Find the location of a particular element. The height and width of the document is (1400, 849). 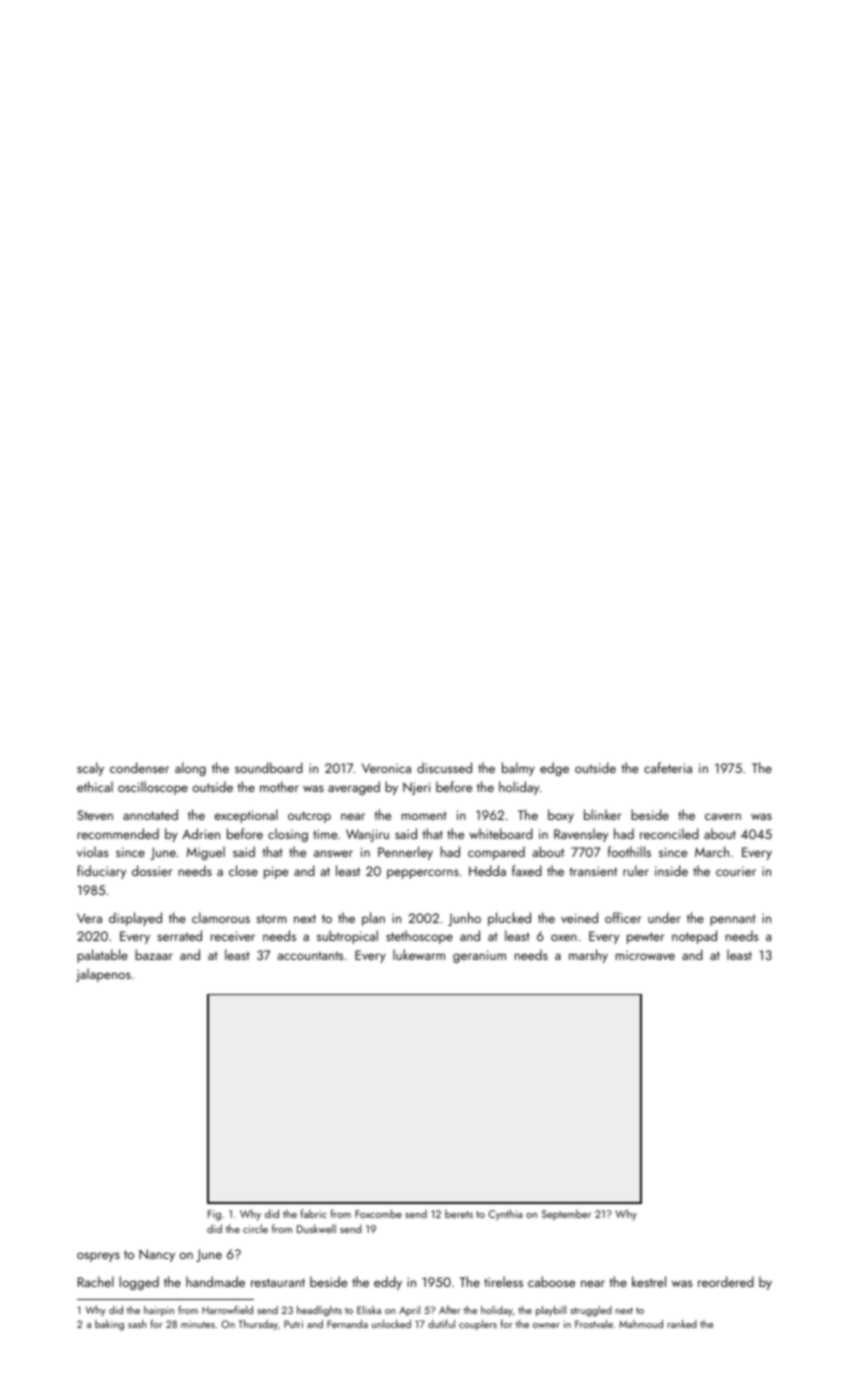

accountants is located at coordinates (310, 955).
